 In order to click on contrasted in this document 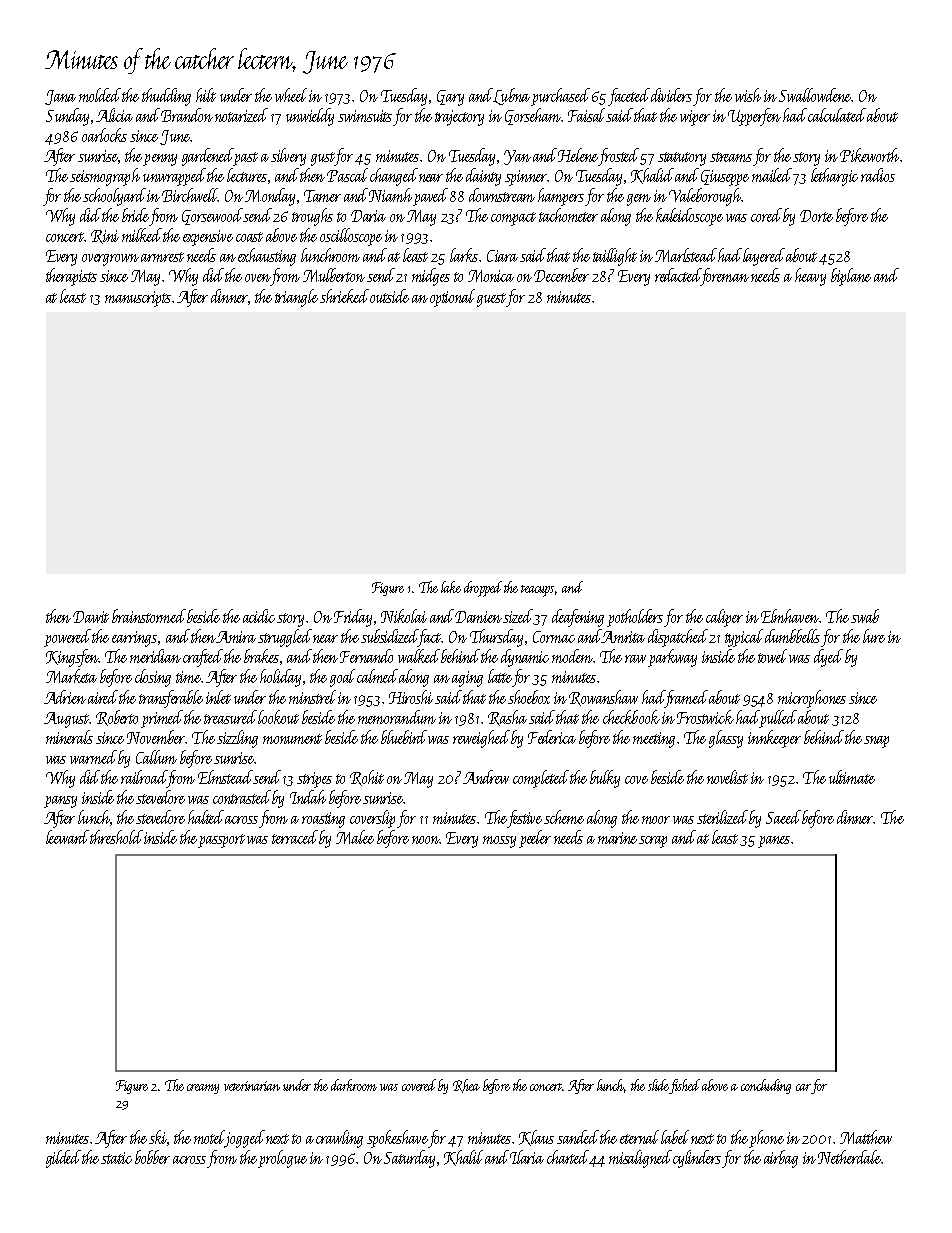, I will do `click(242, 797)`.
